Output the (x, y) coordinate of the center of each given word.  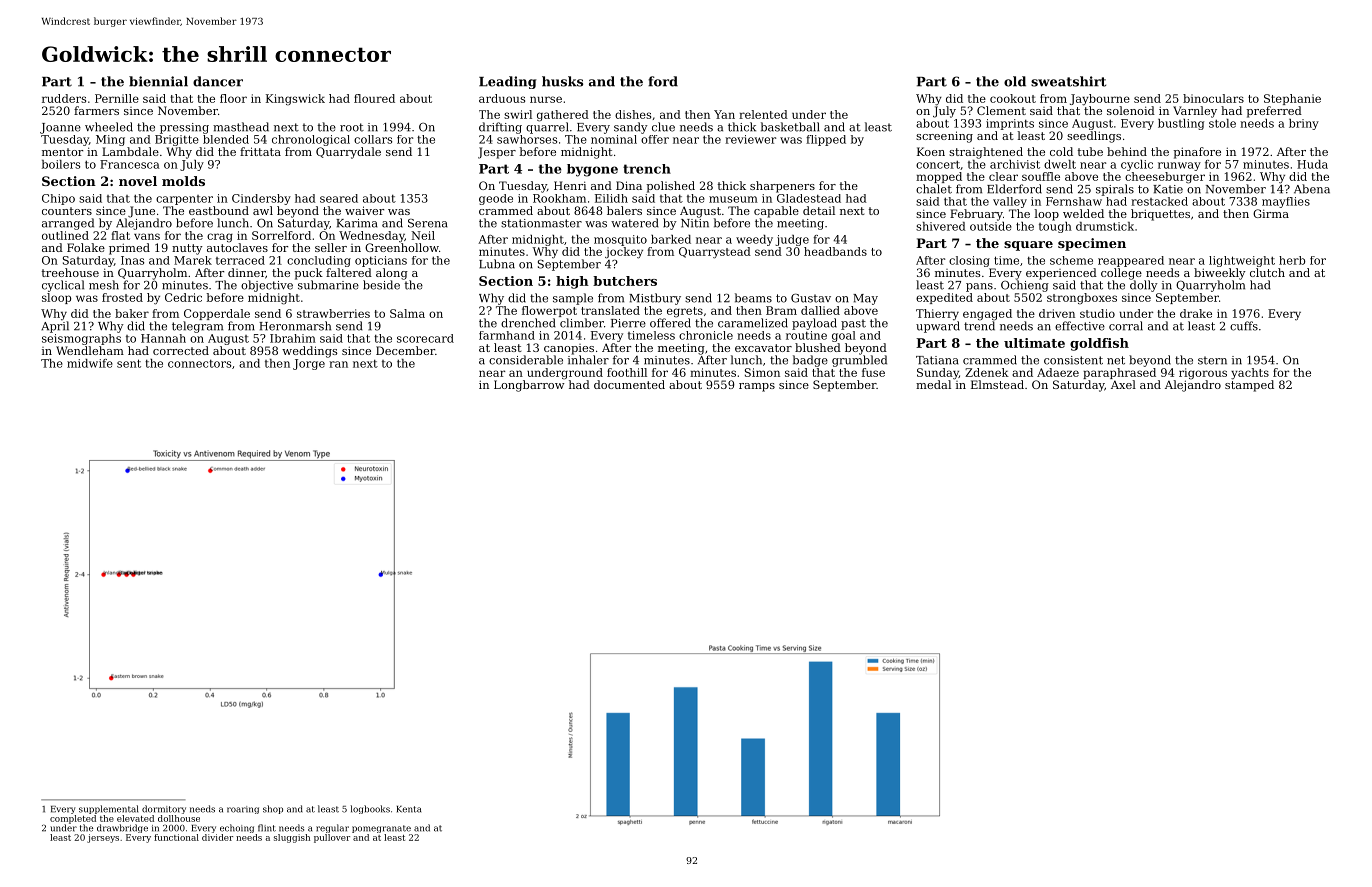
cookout (1013, 98)
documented (629, 384)
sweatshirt (1068, 81)
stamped (1249, 386)
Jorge (309, 364)
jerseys (103, 838)
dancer (218, 81)
